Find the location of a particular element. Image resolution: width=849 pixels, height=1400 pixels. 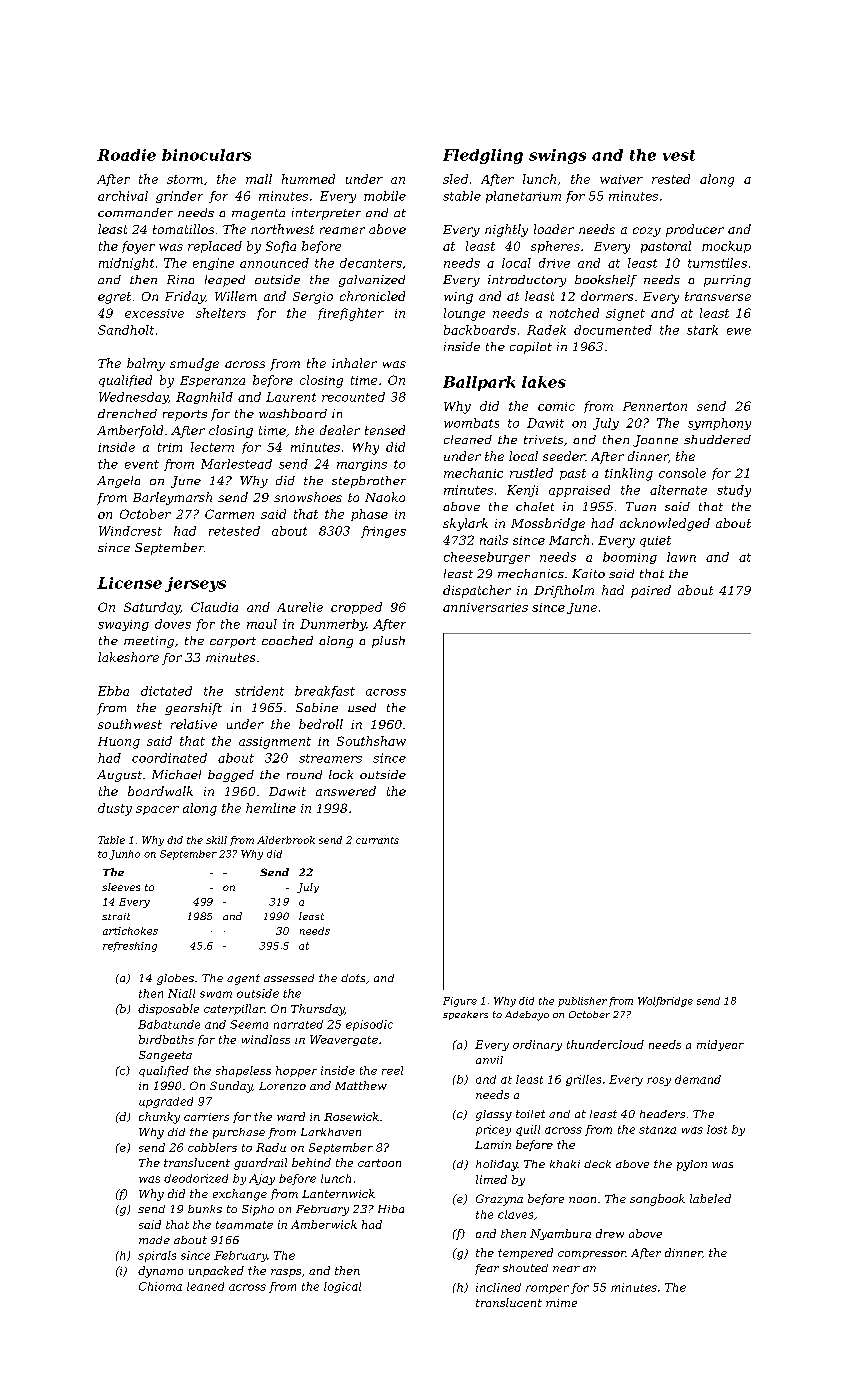

dictated is located at coordinates (166, 691).
